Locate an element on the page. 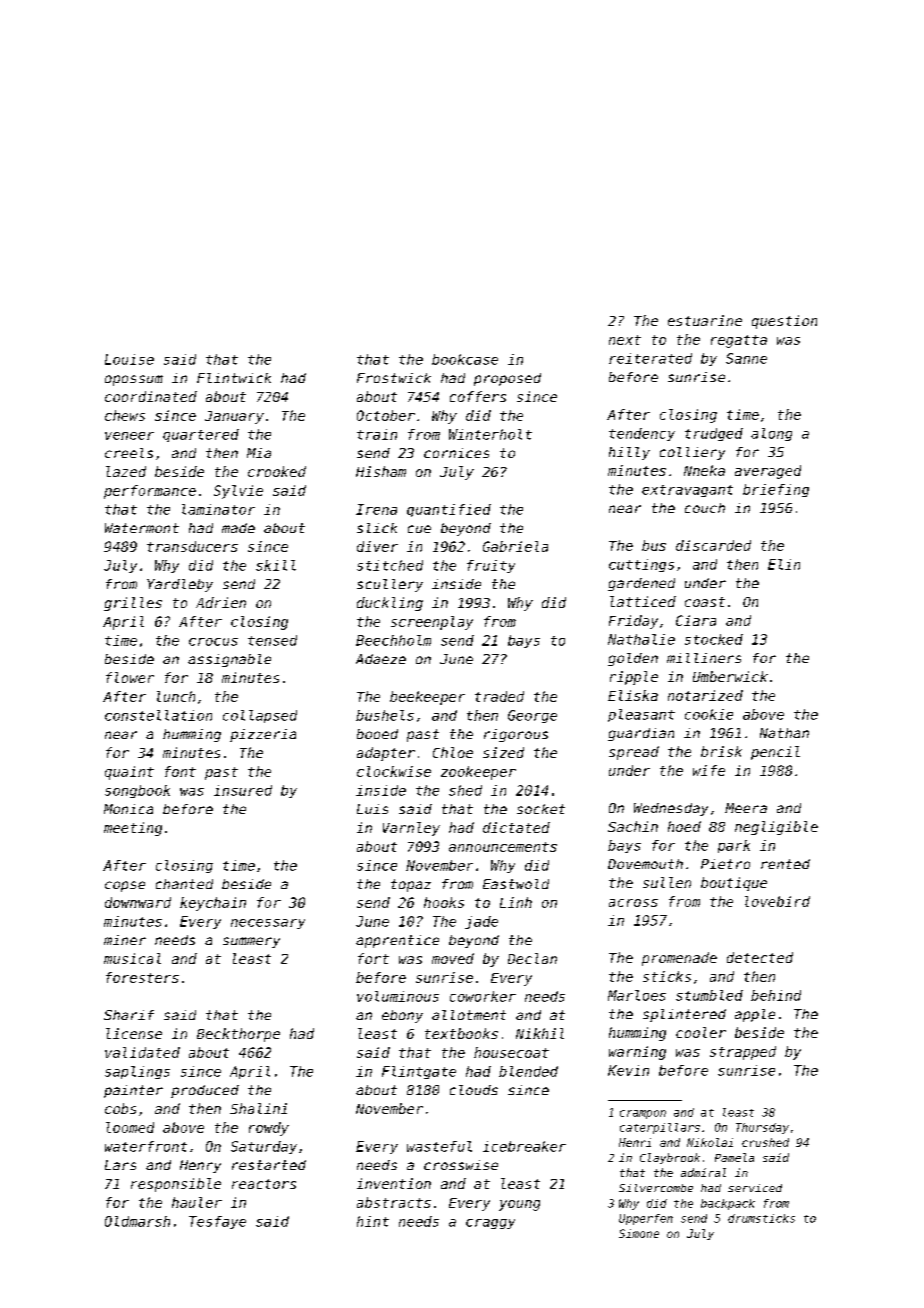  meeting is located at coordinates (133, 829).
